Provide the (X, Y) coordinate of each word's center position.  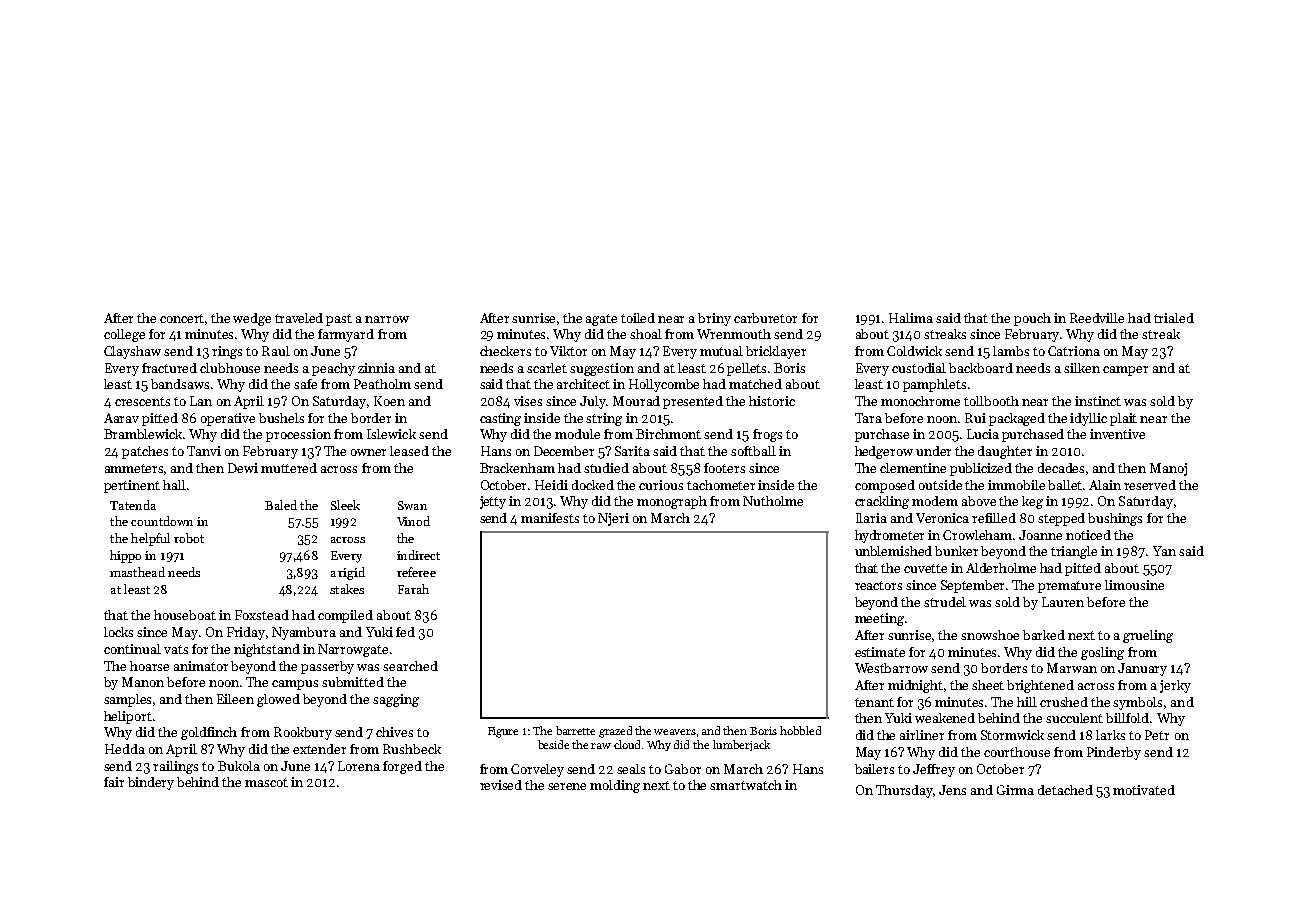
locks (118, 632)
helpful (150, 539)
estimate (880, 652)
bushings (1115, 519)
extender (319, 749)
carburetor (765, 318)
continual (132, 649)
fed (405, 632)
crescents (142, 401)
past (339, 320)
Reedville (1097, 318)
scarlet (547, 368)
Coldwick (914, 351)
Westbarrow (891, 668)
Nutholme (773, 501)
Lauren (1063, 602)
